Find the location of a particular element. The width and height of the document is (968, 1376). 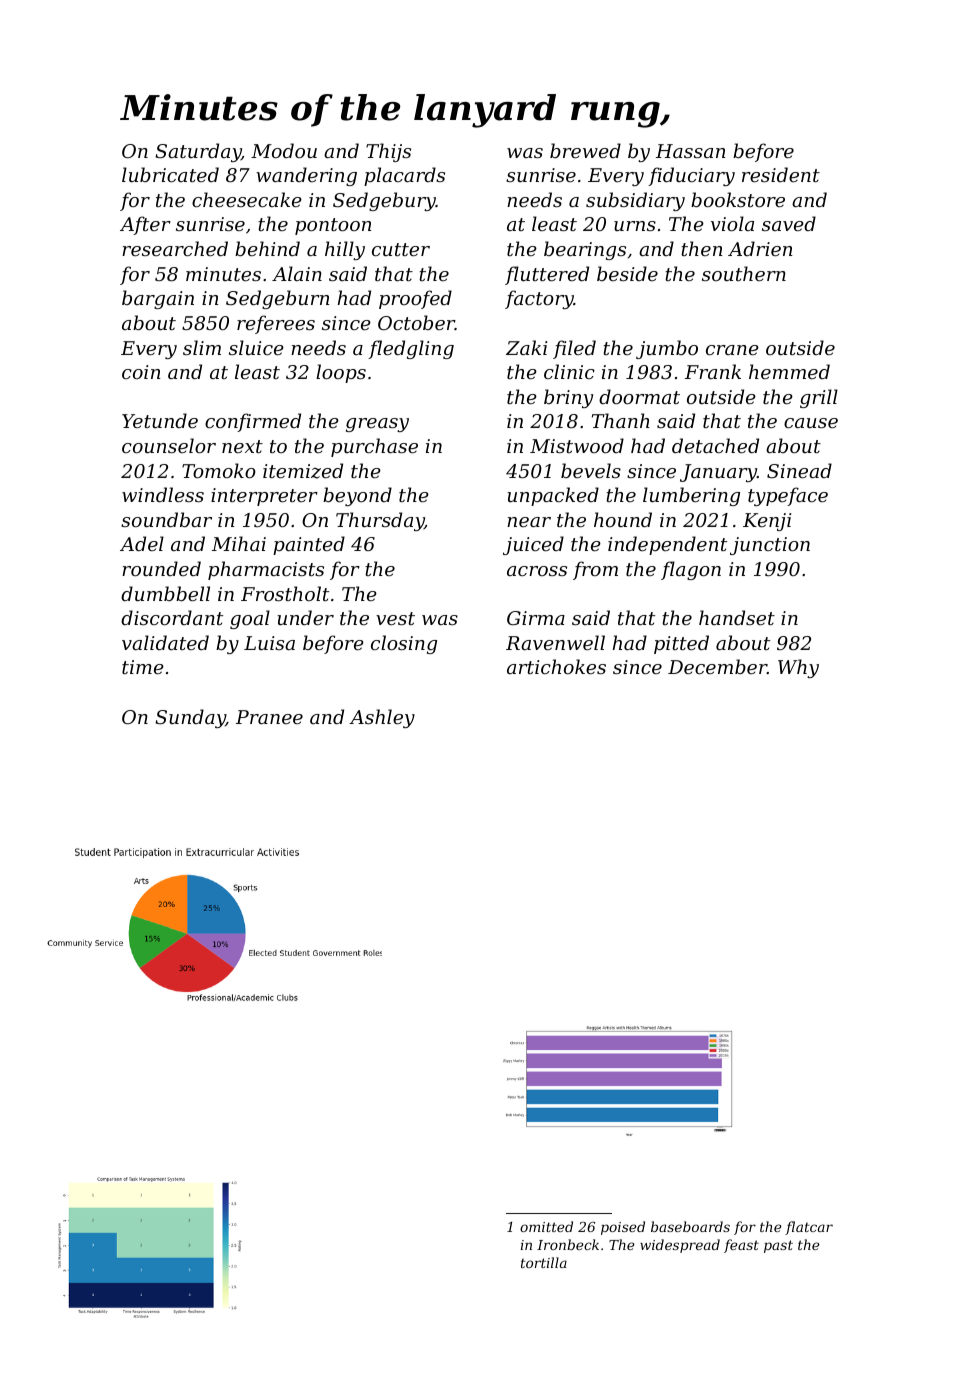

confirmed is located at coordinates (253, 422).
